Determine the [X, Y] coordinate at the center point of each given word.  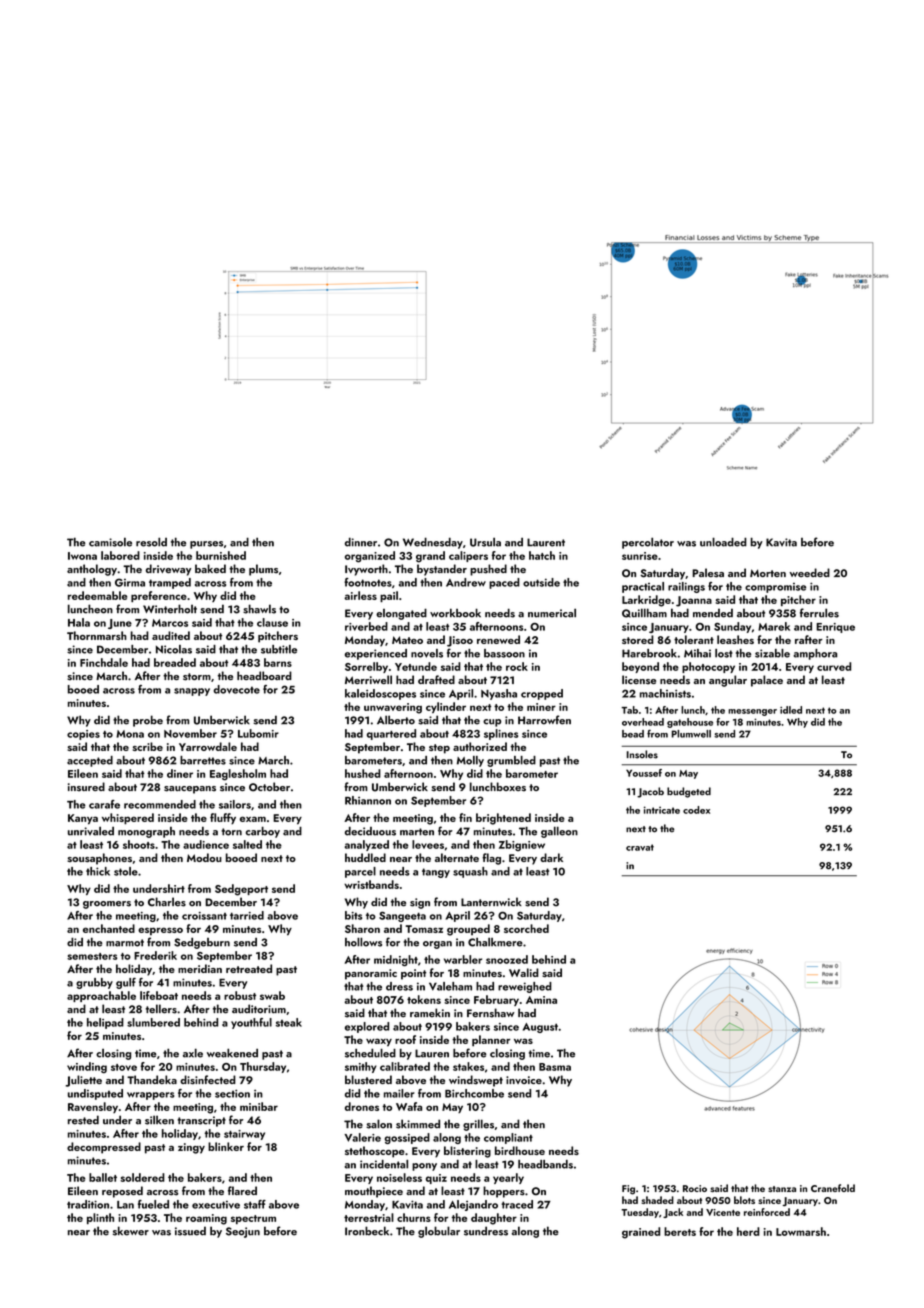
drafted [436, 679]
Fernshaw [491, 1013]
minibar [259, 1106]
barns [278, 662]
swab [272, 995]
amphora [815, 654]
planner [491, 1041]
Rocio [695, 1188]
